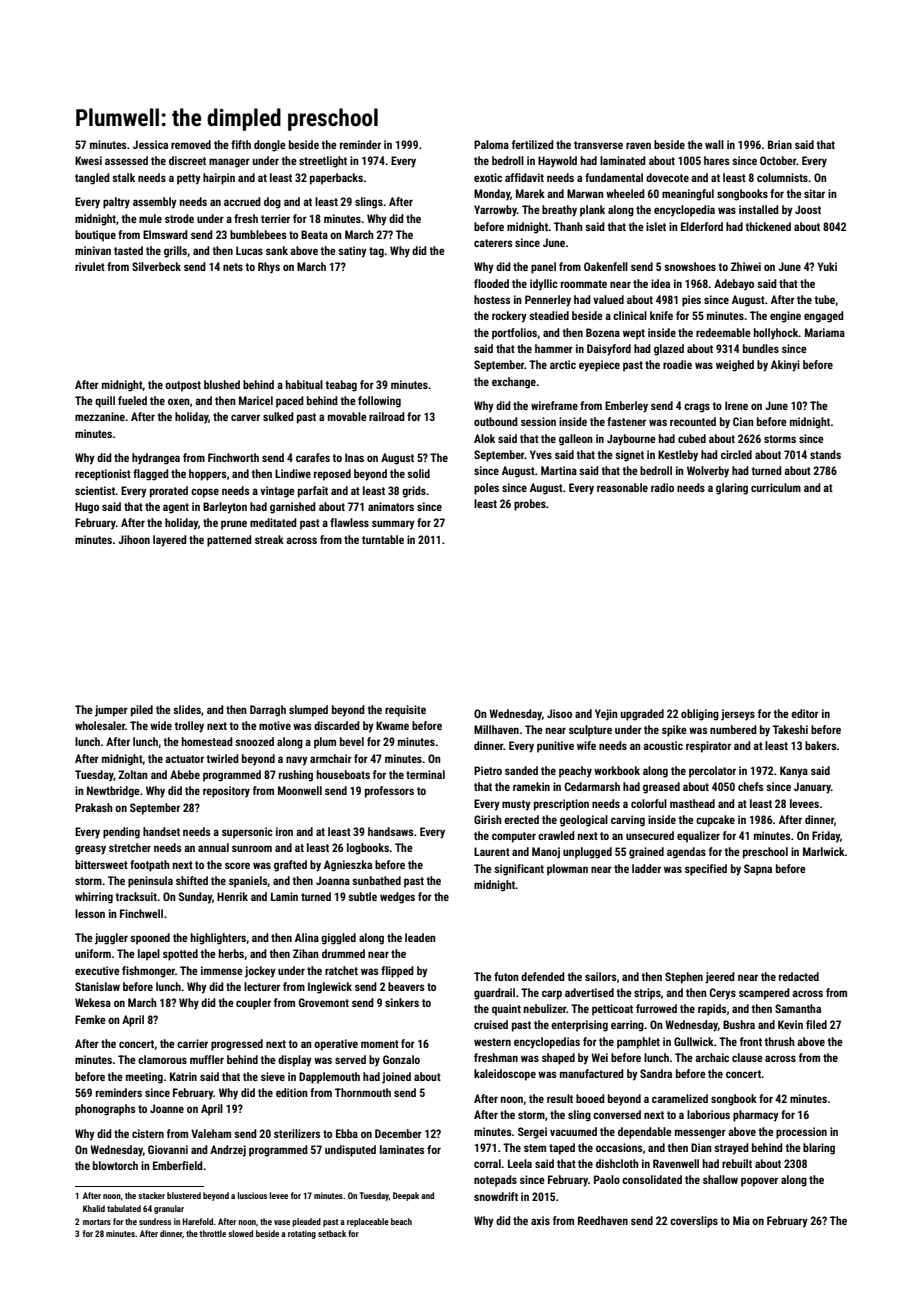 The image size is (924, 1308). Describe the element at coordinates (488, 177) in the screenshot. I see `exotic` at that location.
